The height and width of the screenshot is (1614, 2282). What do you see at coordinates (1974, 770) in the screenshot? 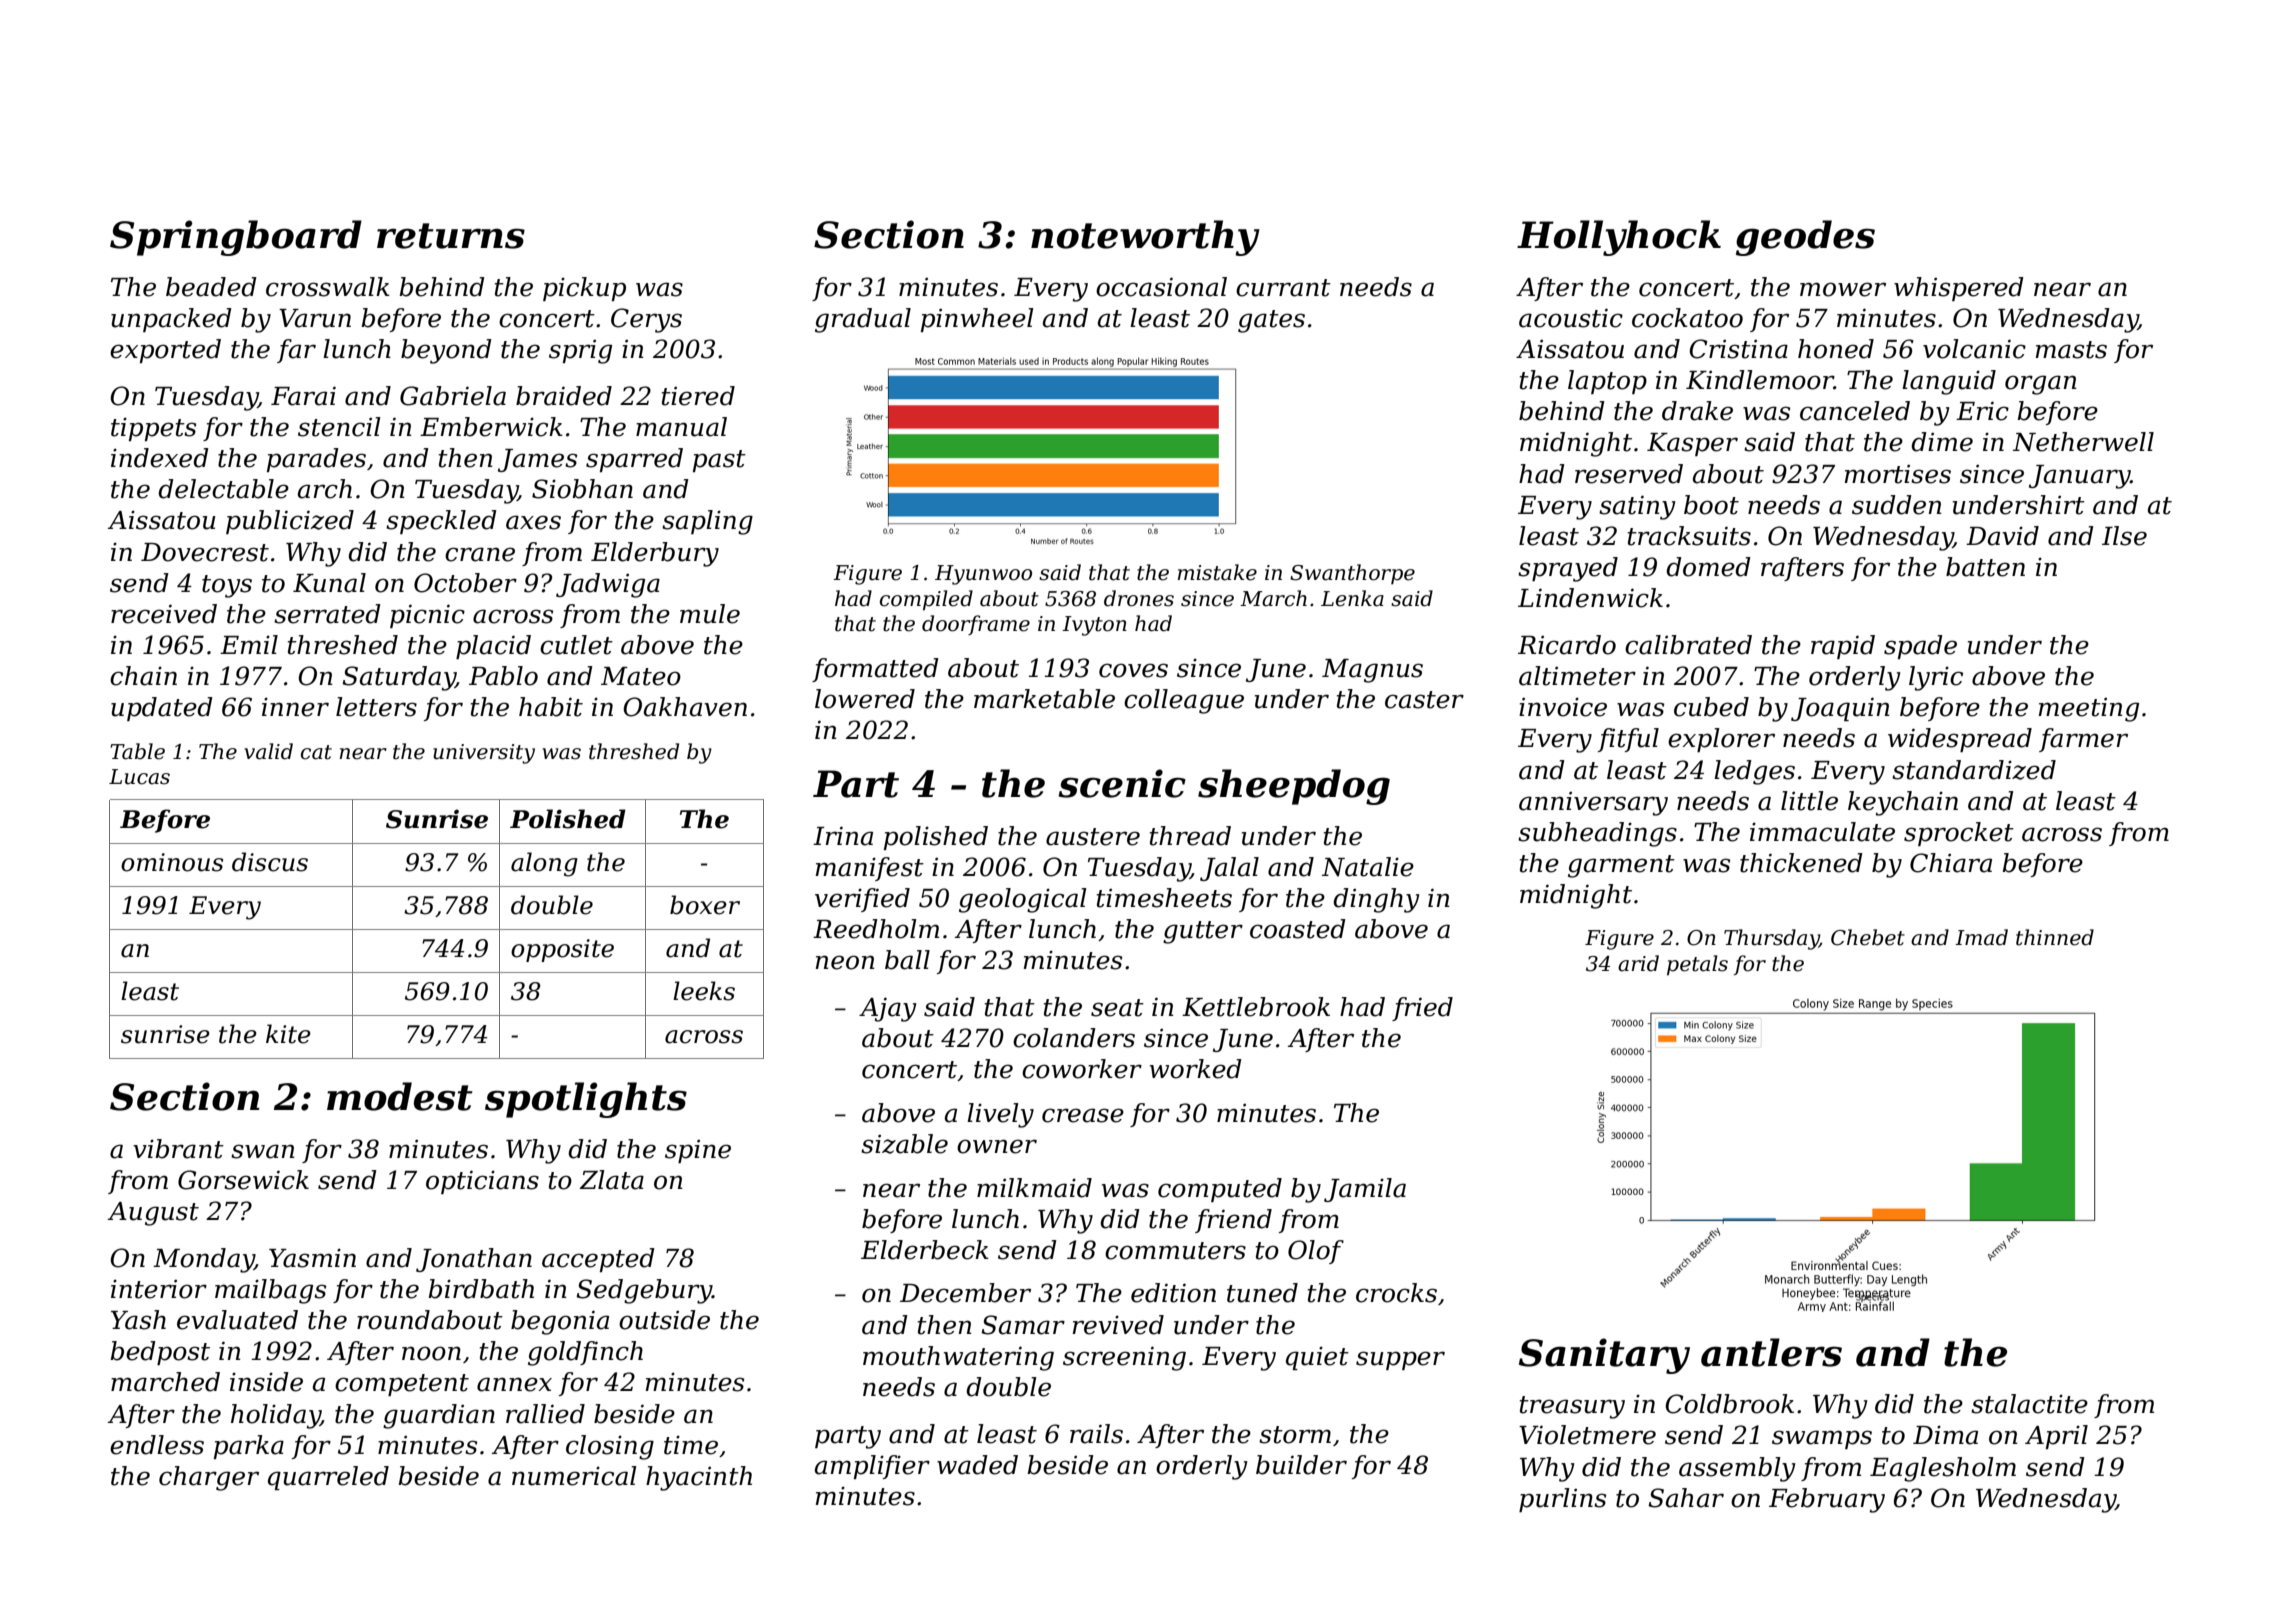
I see `standardized` at bounding box center [1974, 770].
